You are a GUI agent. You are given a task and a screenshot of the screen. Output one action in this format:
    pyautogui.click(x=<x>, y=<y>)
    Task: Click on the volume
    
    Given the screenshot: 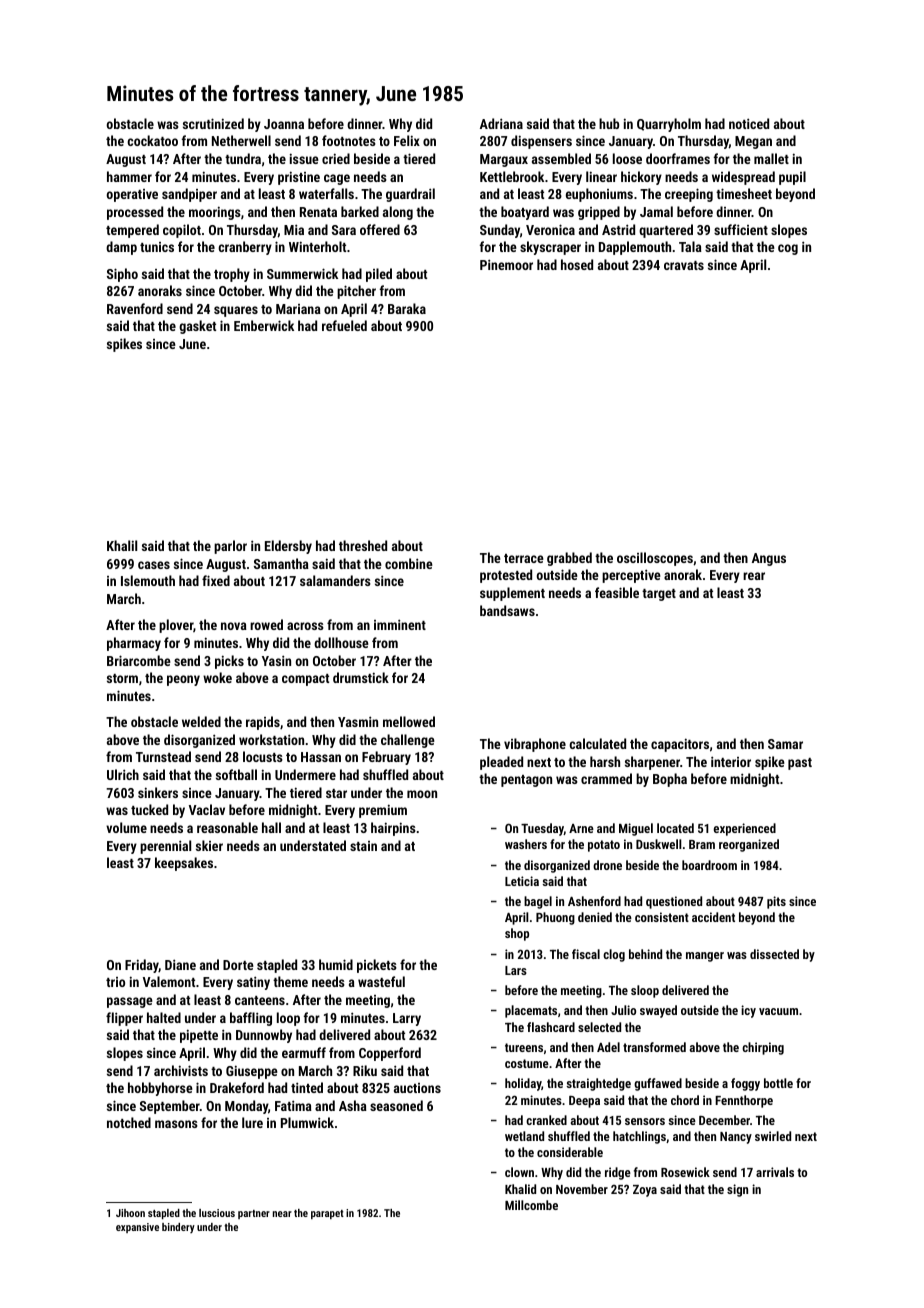 What is the action you would take?
    pyautogui.click(x=126, y=827)
